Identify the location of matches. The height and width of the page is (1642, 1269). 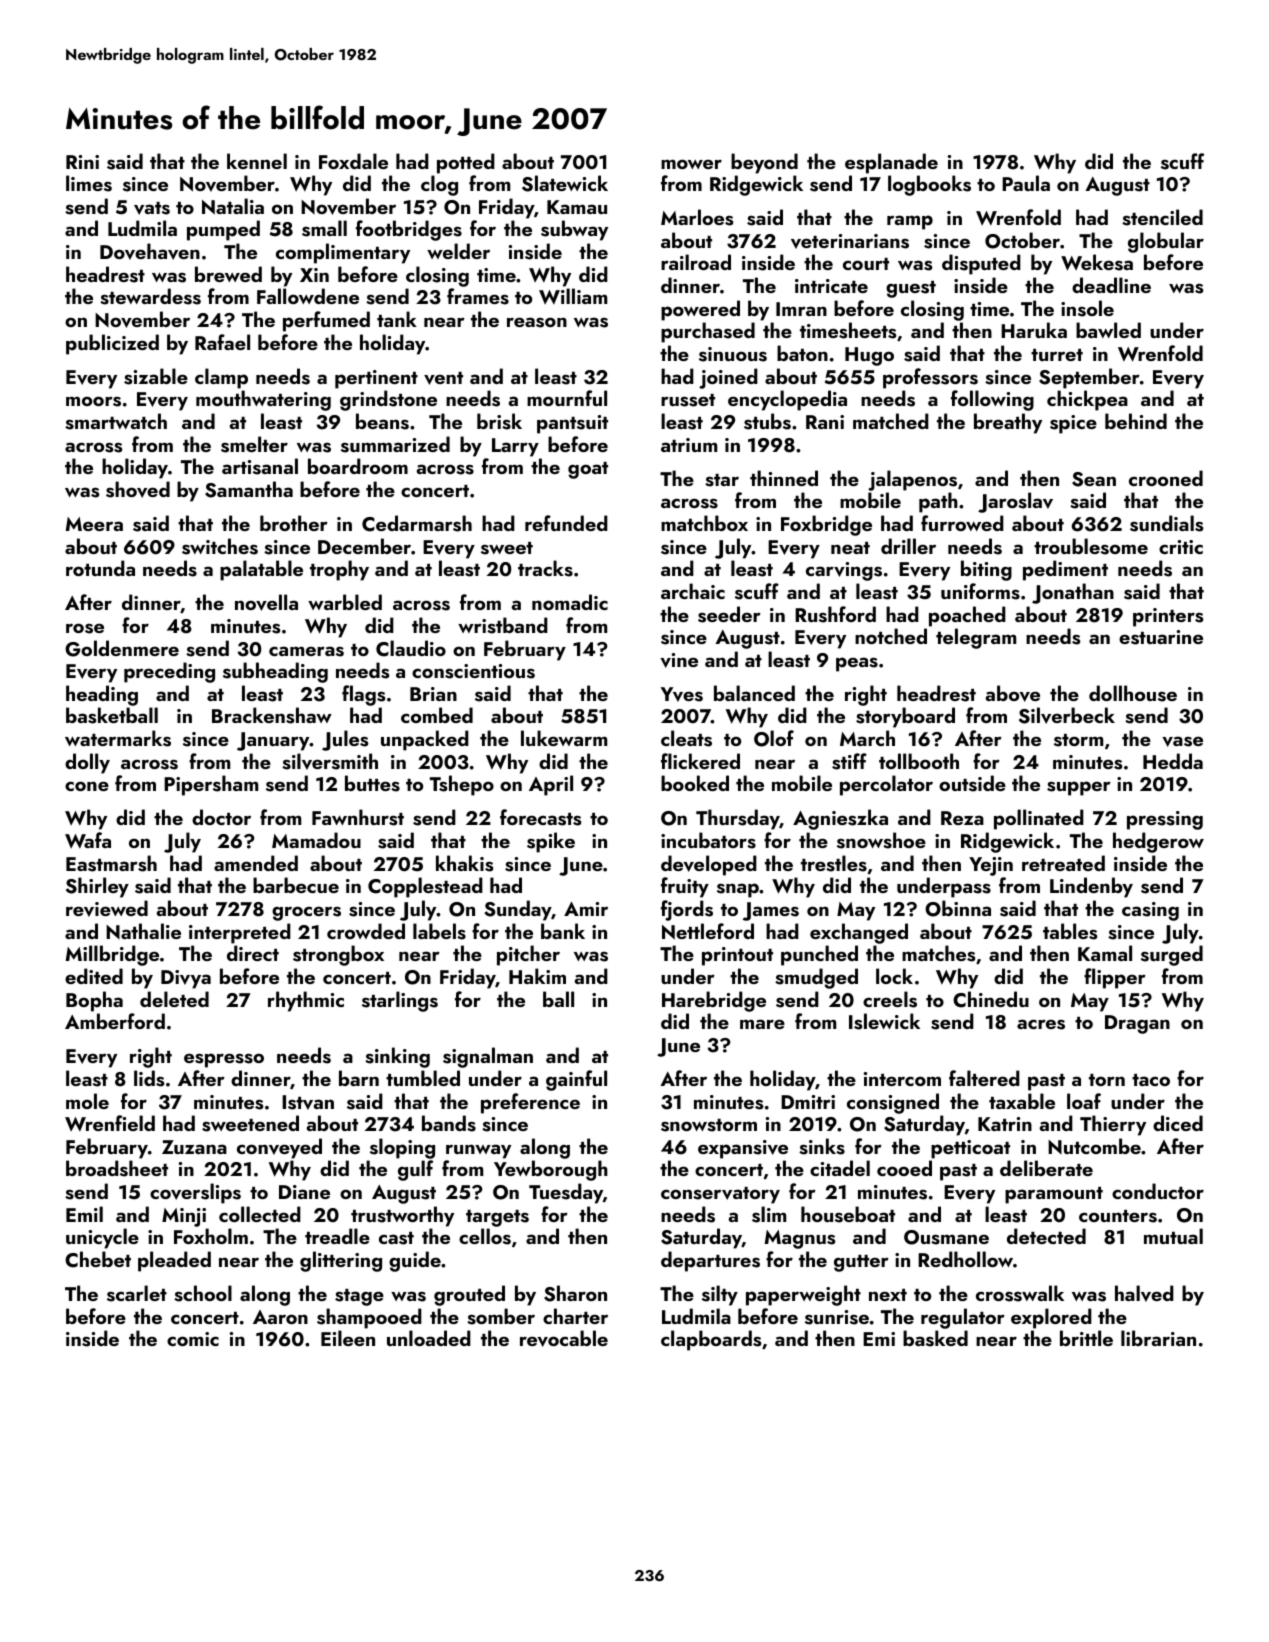
(939, 953).
